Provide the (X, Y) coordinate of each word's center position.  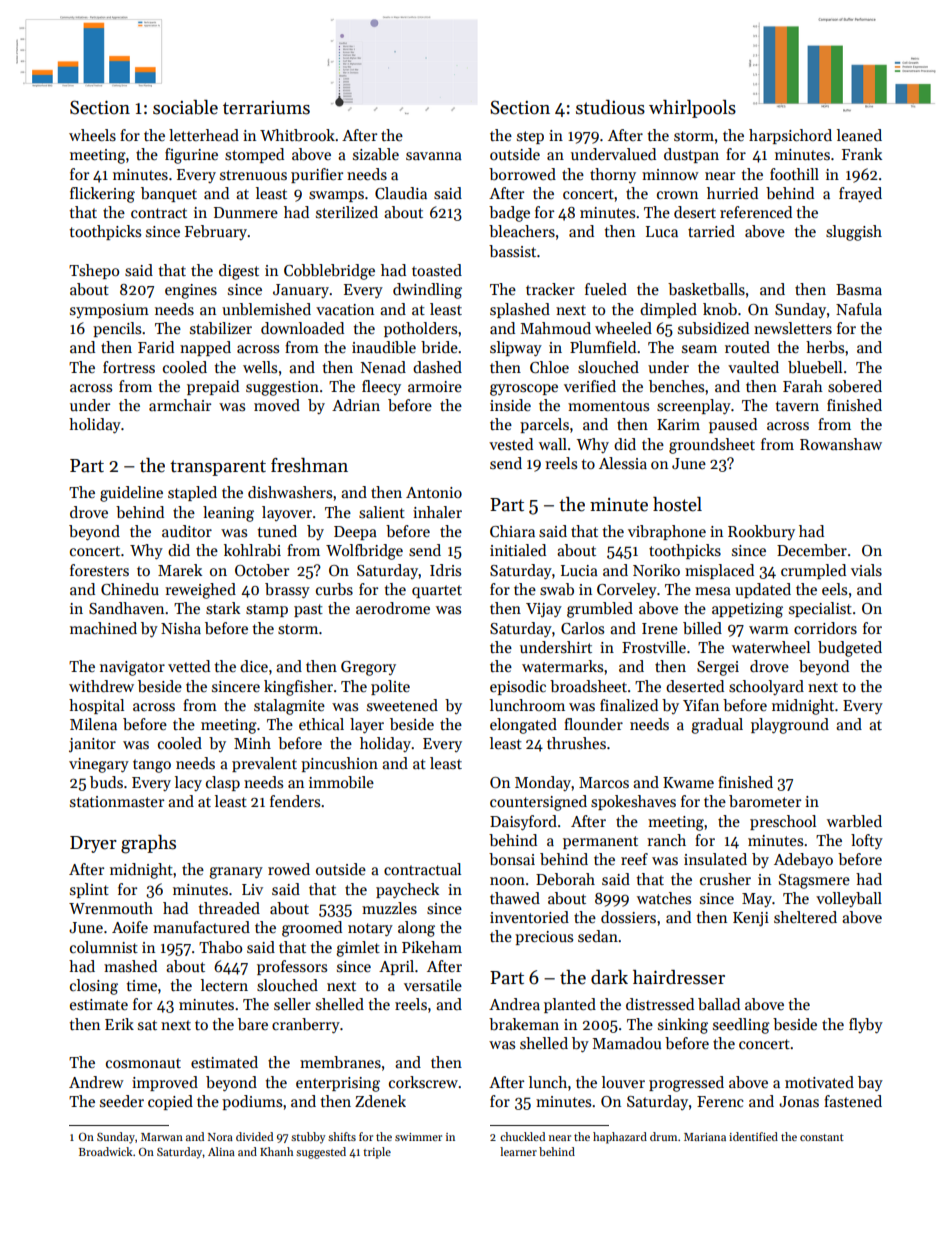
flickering (102, 195)
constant (822, 1137)
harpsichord (790, 136)
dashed (437, 367)
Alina (221, 1151)
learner (518, 1151)
